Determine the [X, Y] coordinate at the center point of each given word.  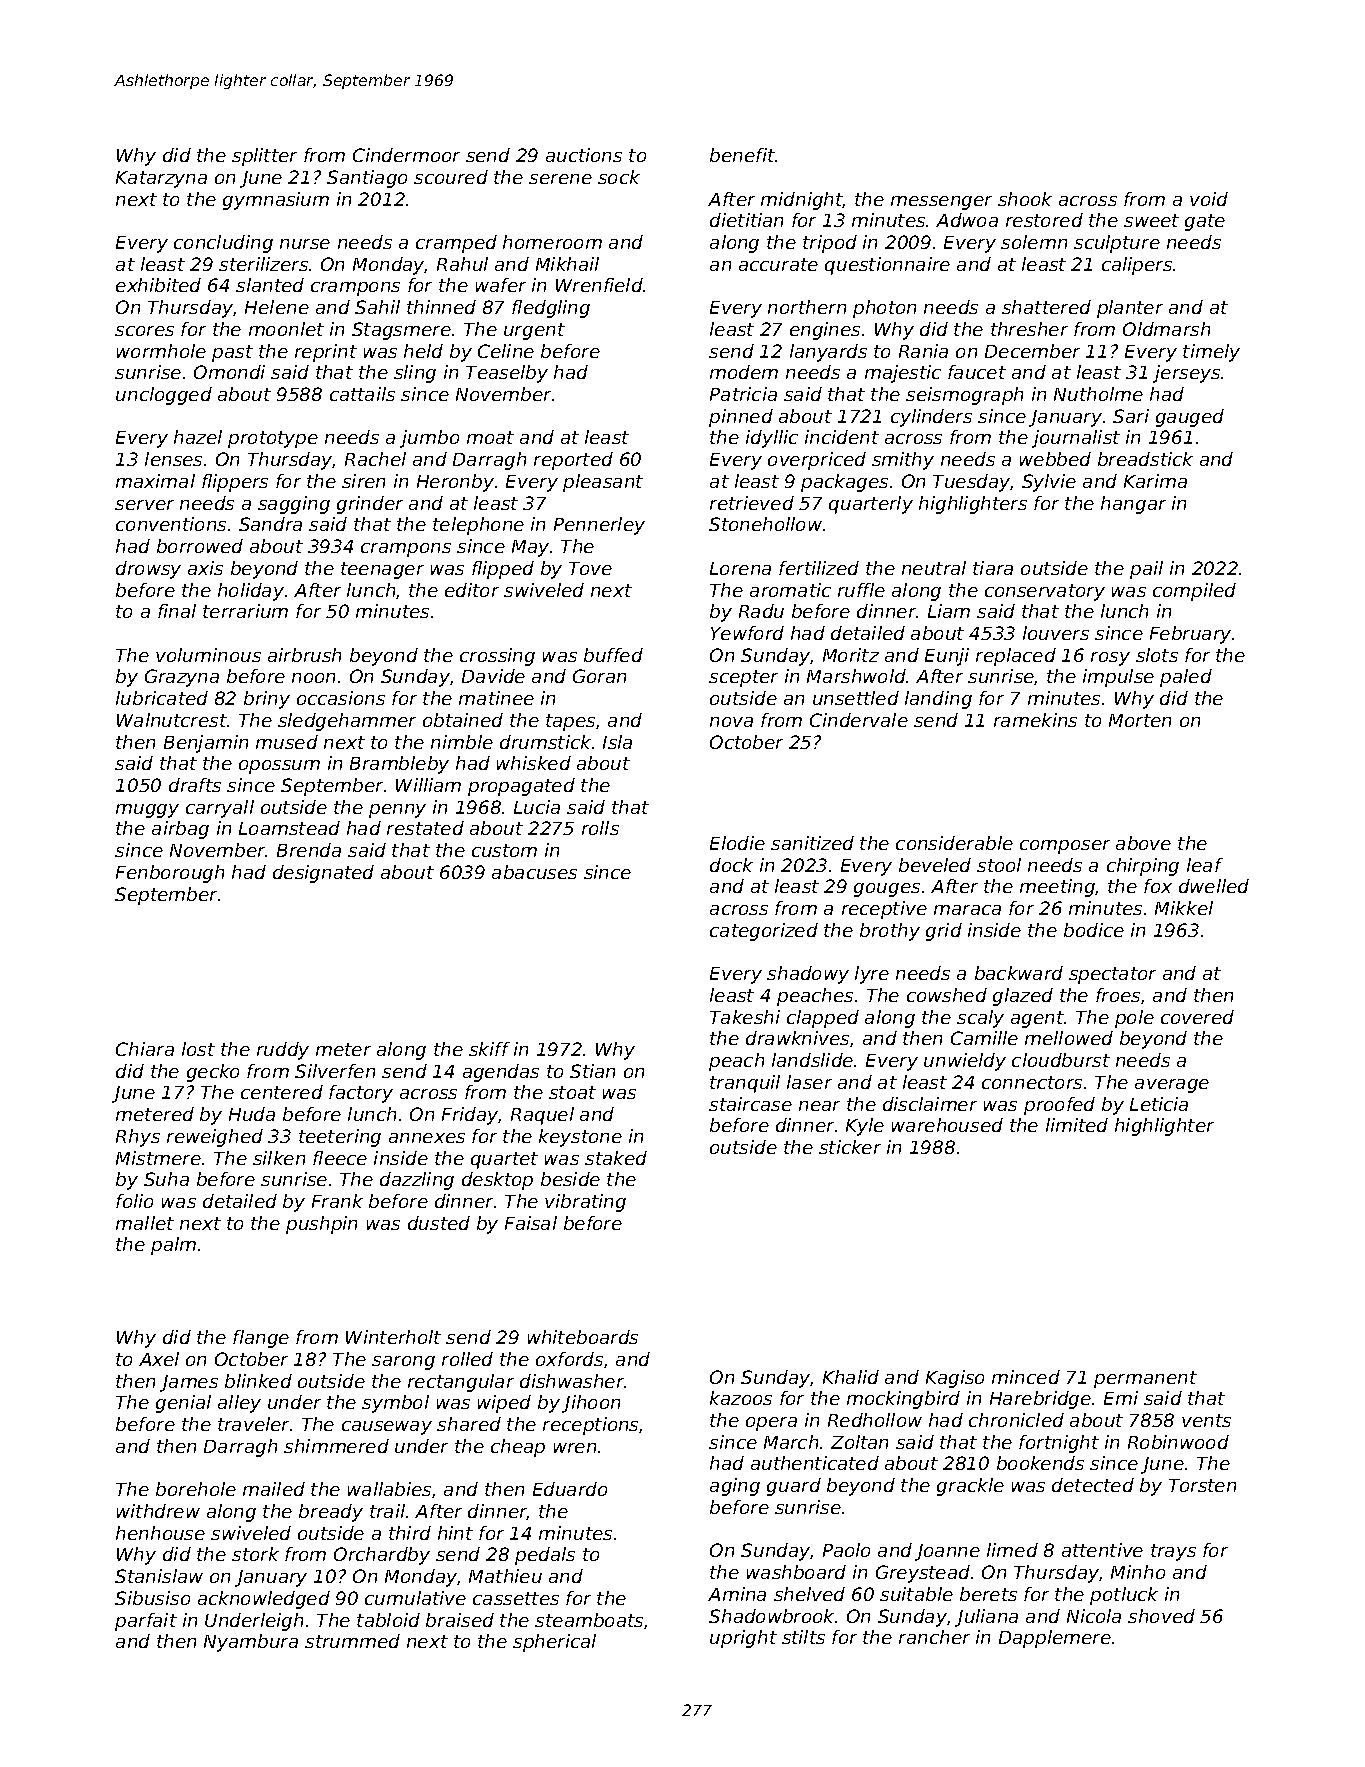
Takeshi [745, 1017]
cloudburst [1061, 1060]
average [1172, 1086]
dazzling [417, 1181]
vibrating [585, 1203]
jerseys [1186, 374]
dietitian [746, 220]
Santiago [367, 179]
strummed [352, 1641]
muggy [147, 811]
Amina [737, 1594]
